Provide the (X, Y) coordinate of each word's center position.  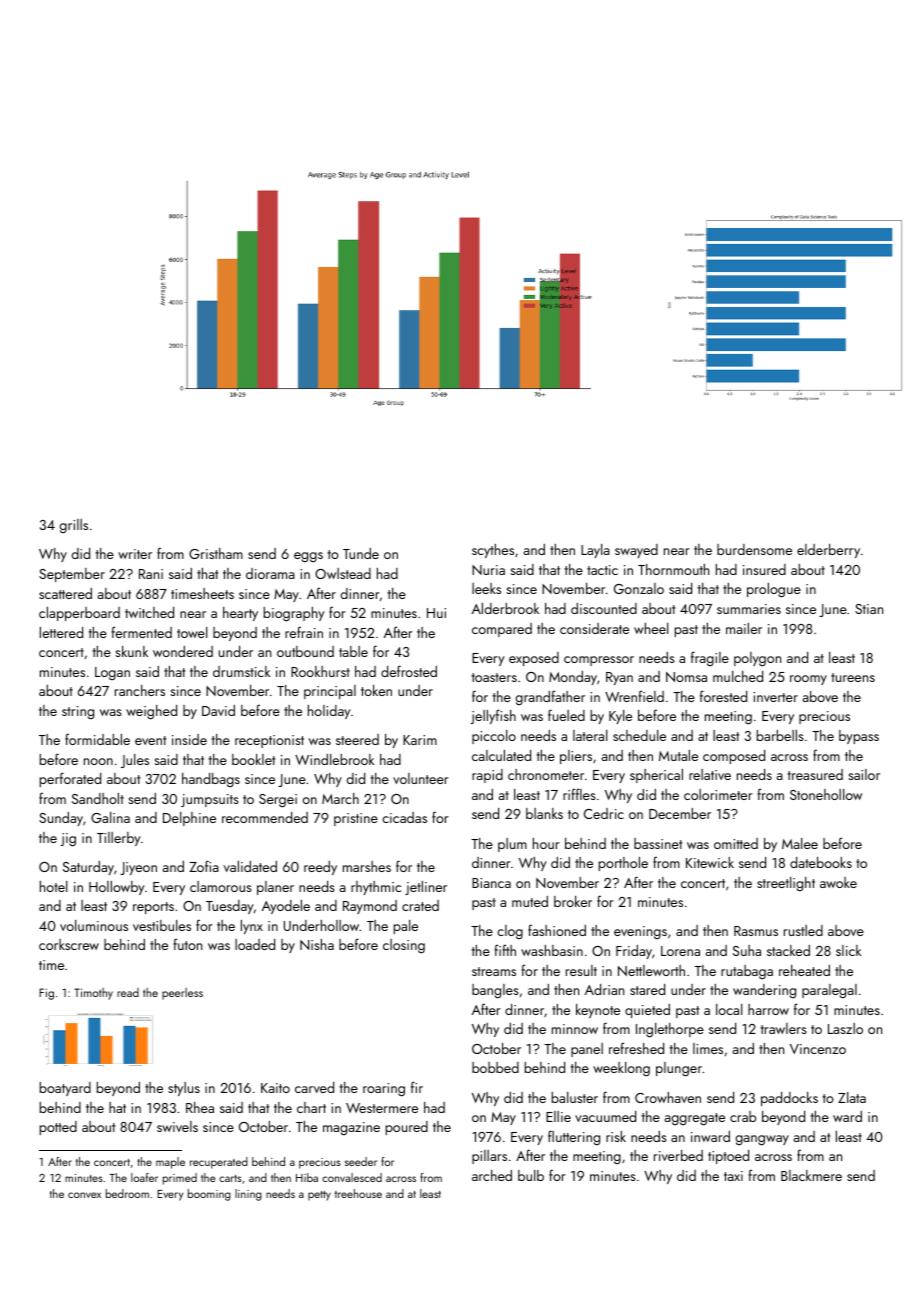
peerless (182, 994)
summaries (749, 609)
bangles (495, 991)
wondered (183, 651)
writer (135, 554)
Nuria (488, 570)
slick (848, 950)
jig (68, 840)
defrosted (409, 671)
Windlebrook (334, 759)
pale (406, 927)
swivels (177, 1126)
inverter (775, 697)
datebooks (821, 862)
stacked (788, 950)
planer (275, 888)
